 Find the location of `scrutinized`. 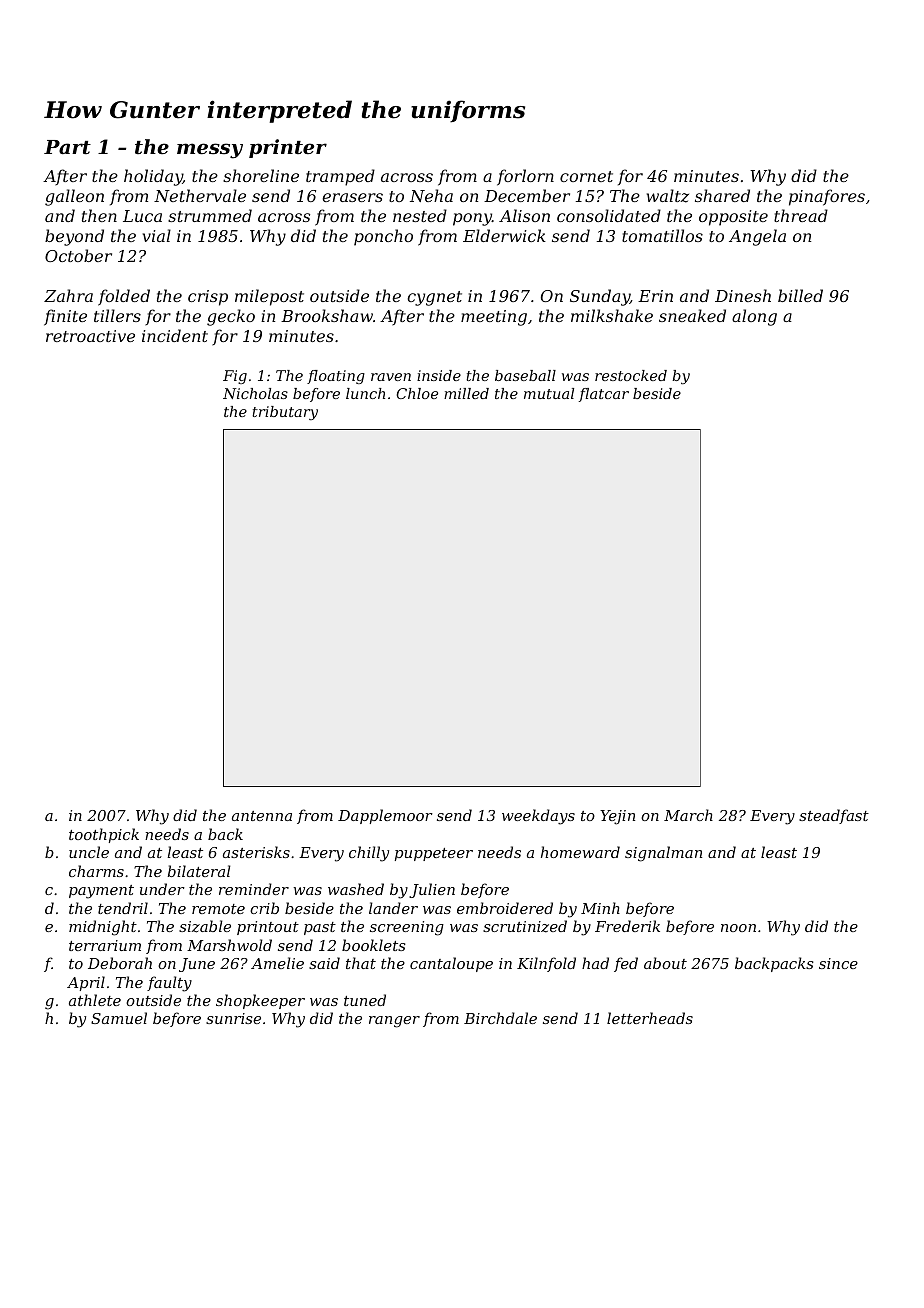

scrutinized is located at coordinates (525, 926).
